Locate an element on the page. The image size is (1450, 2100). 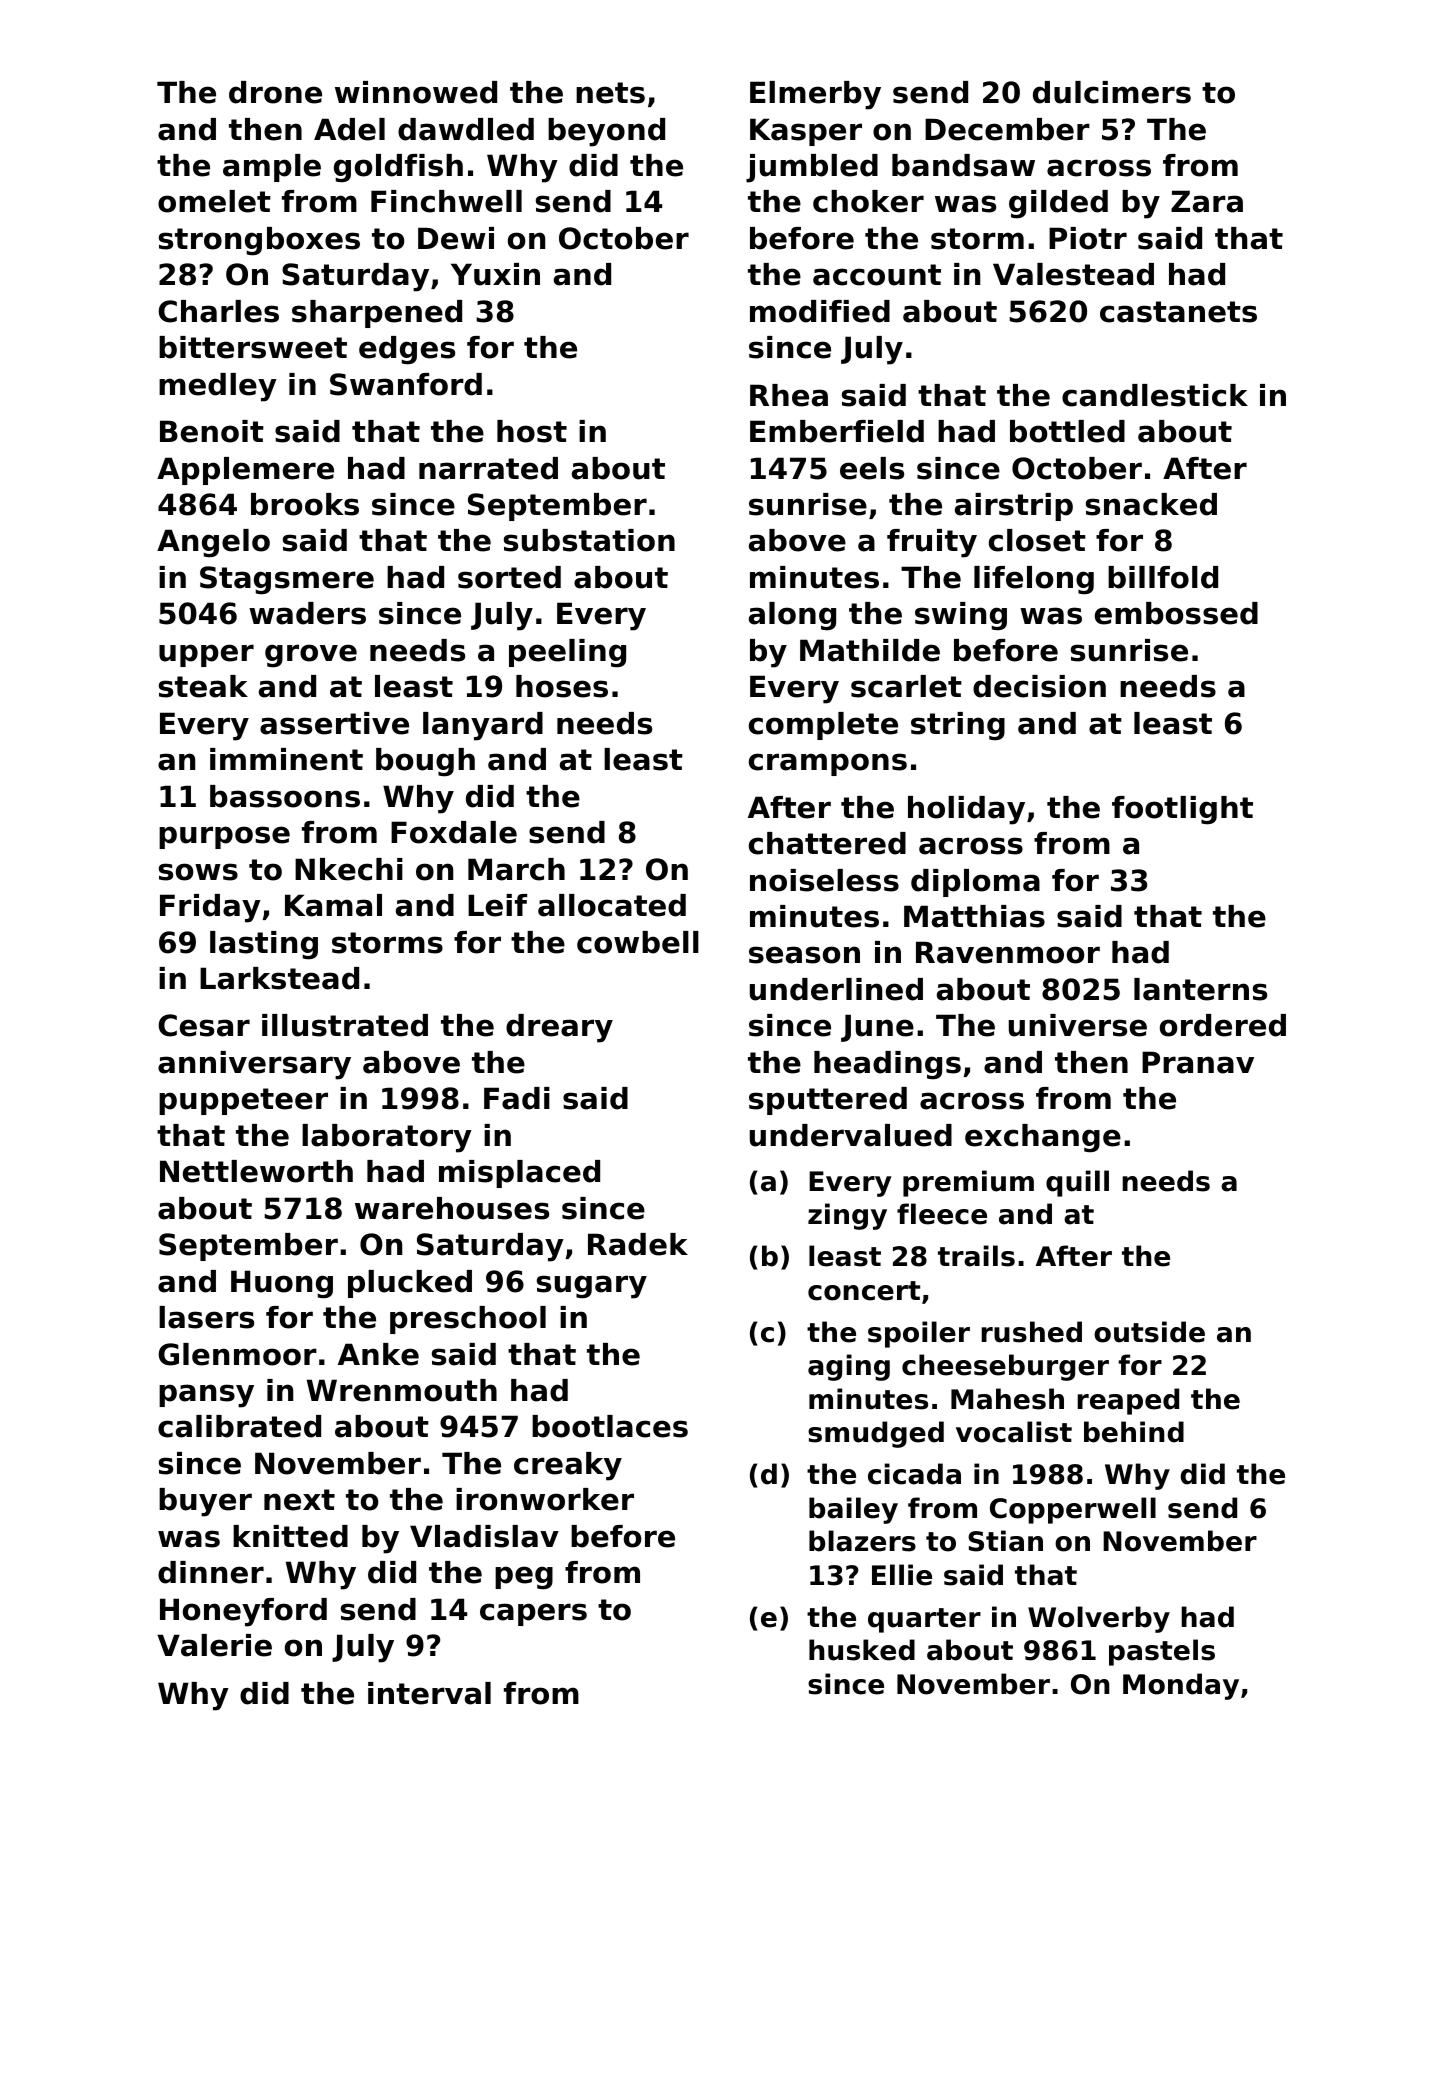
universe is located at coordinates (1078, 1025).
